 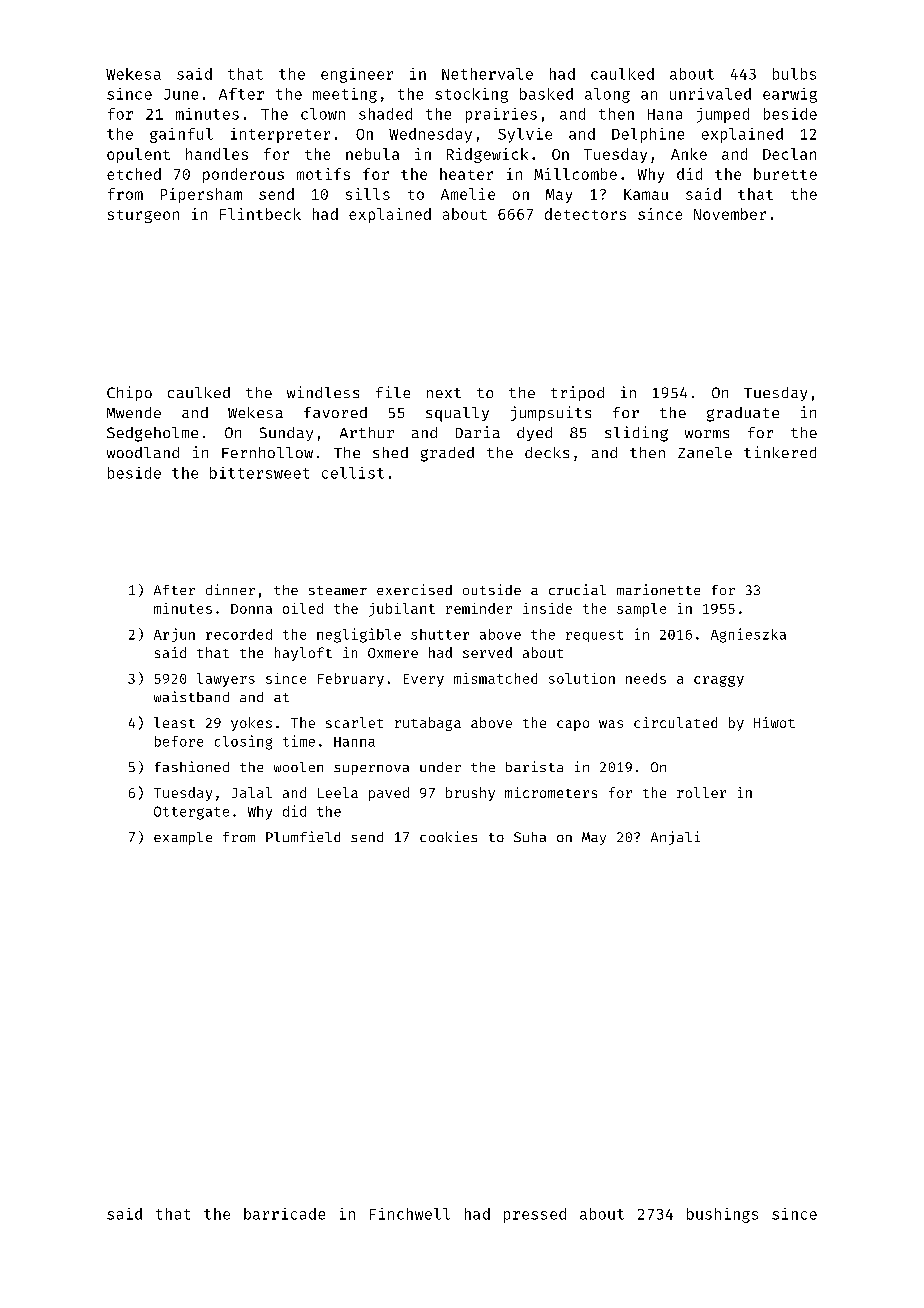 I want to click on engineer, so click(x=357, y=75).
